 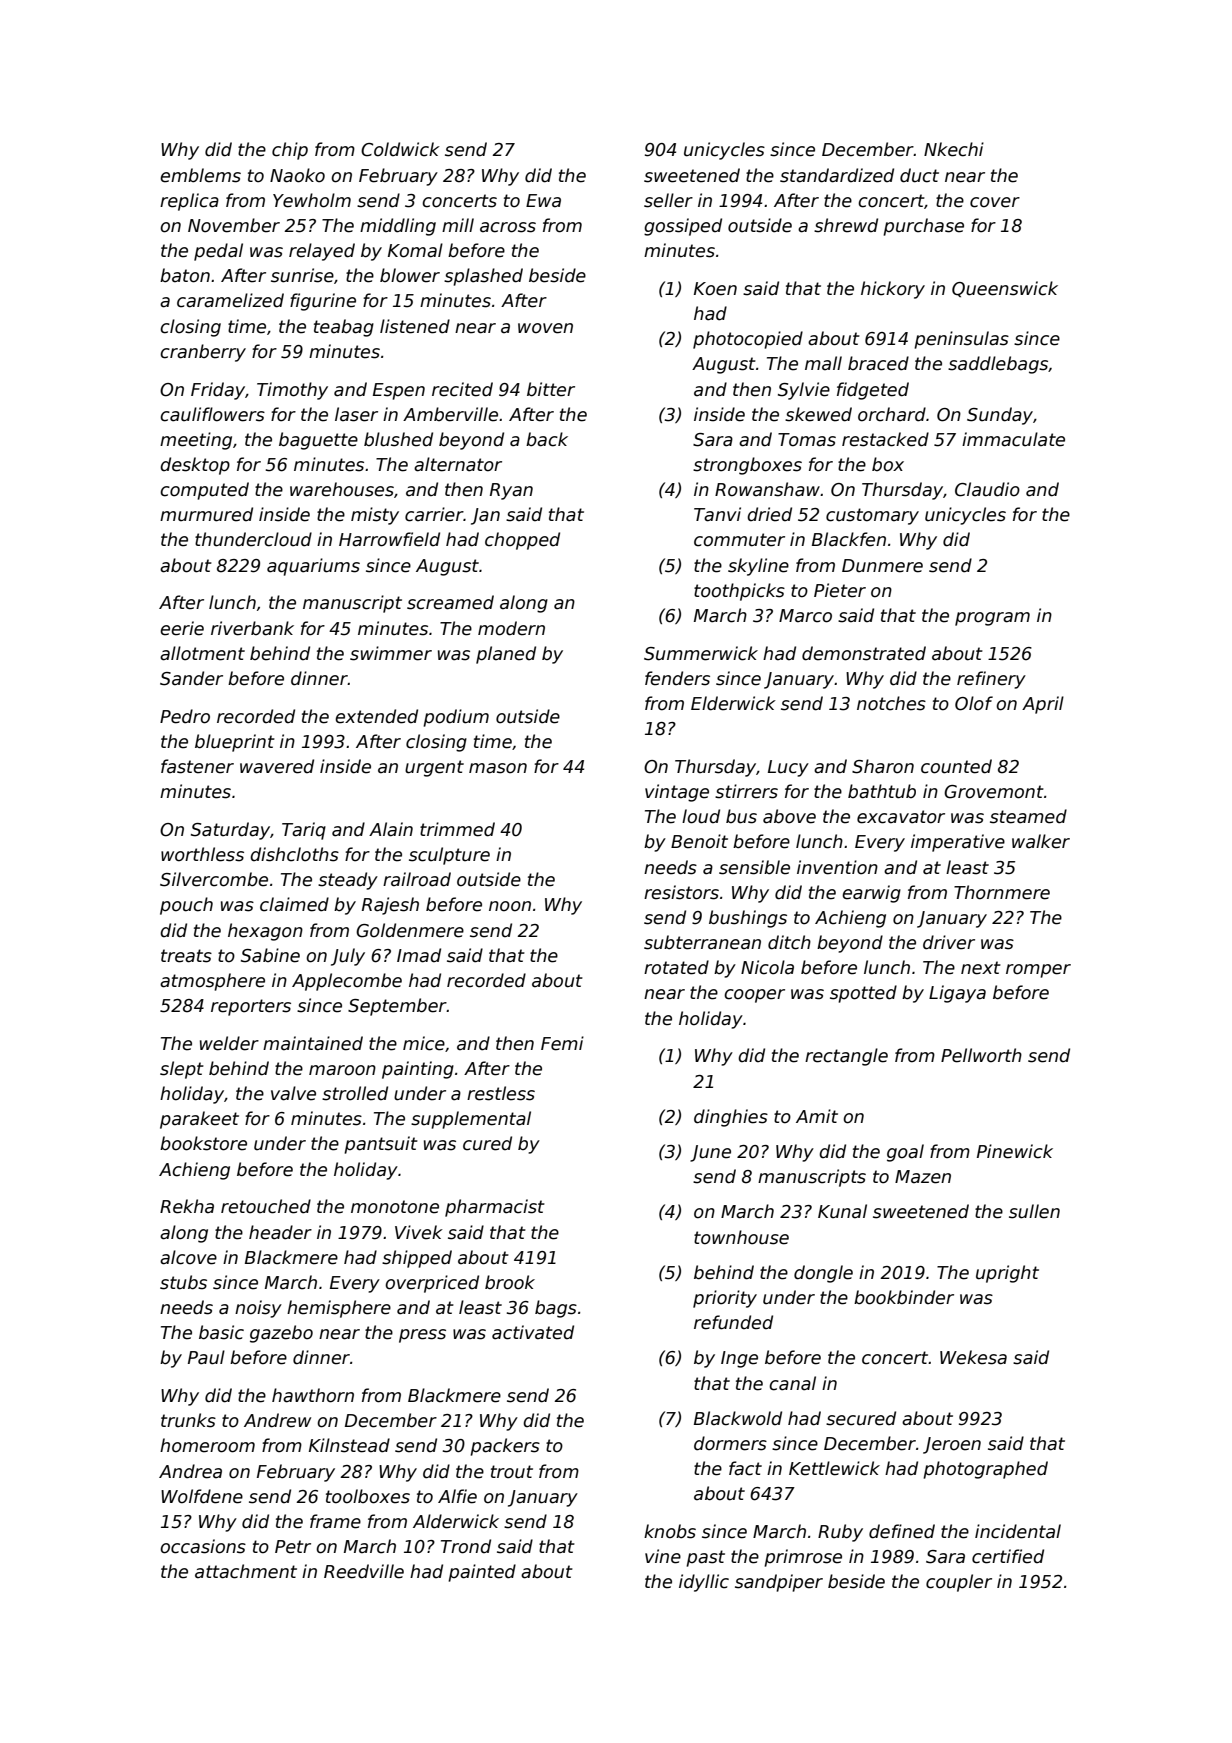 I want to click on seller, so click(x=668, y=200).
